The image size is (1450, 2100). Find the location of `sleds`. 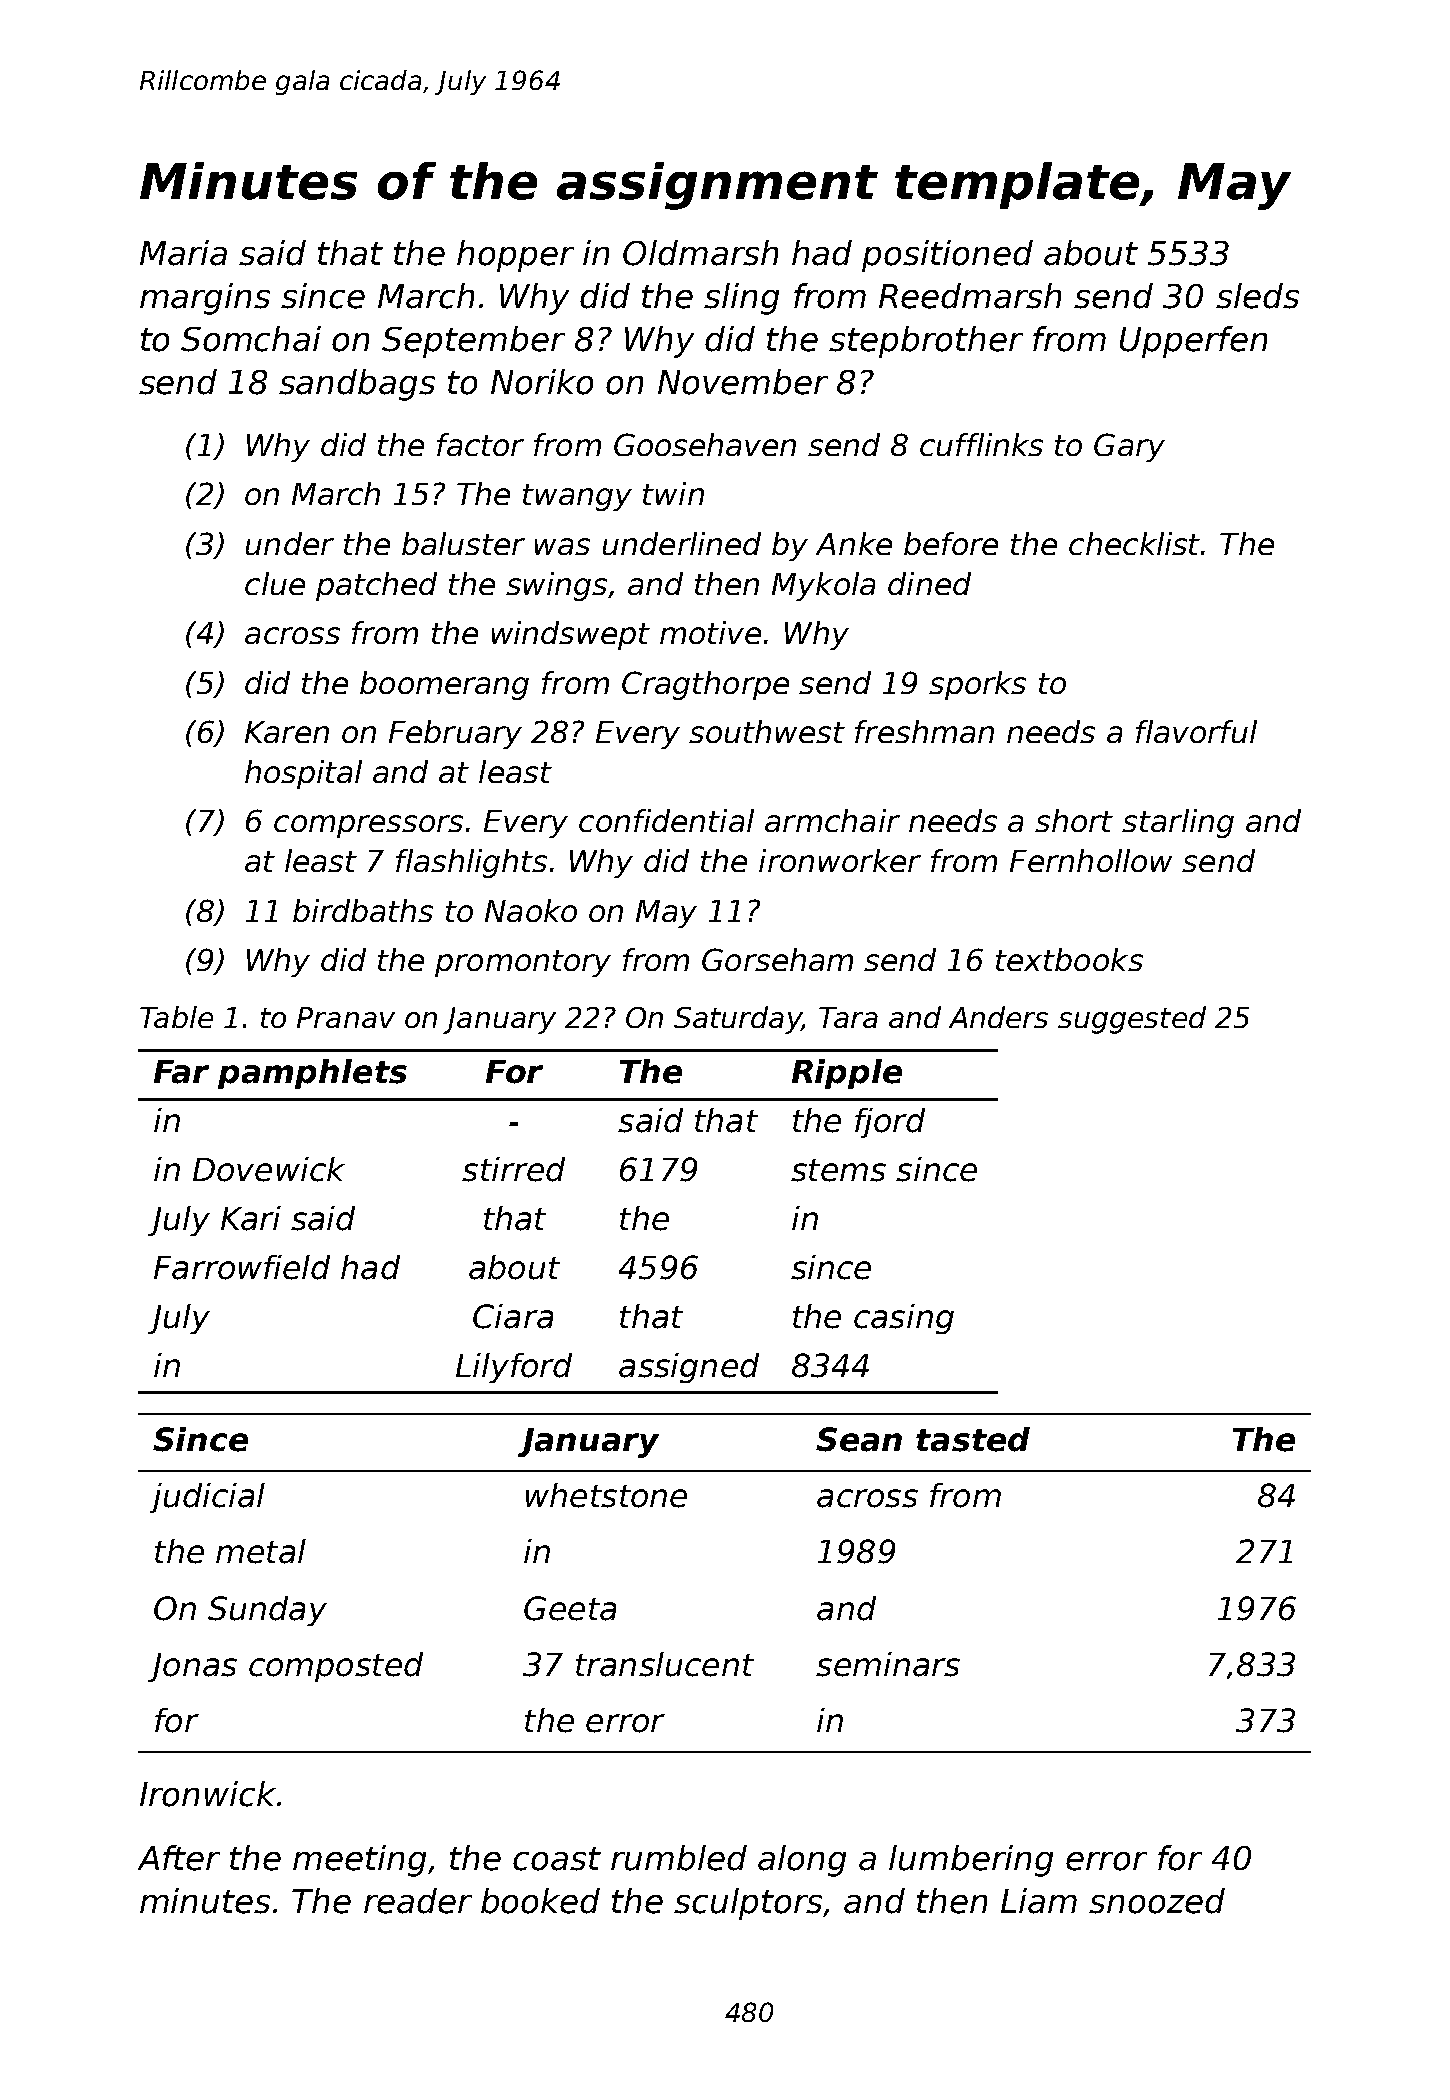

sleds is located at coordinates (1257, 296).
